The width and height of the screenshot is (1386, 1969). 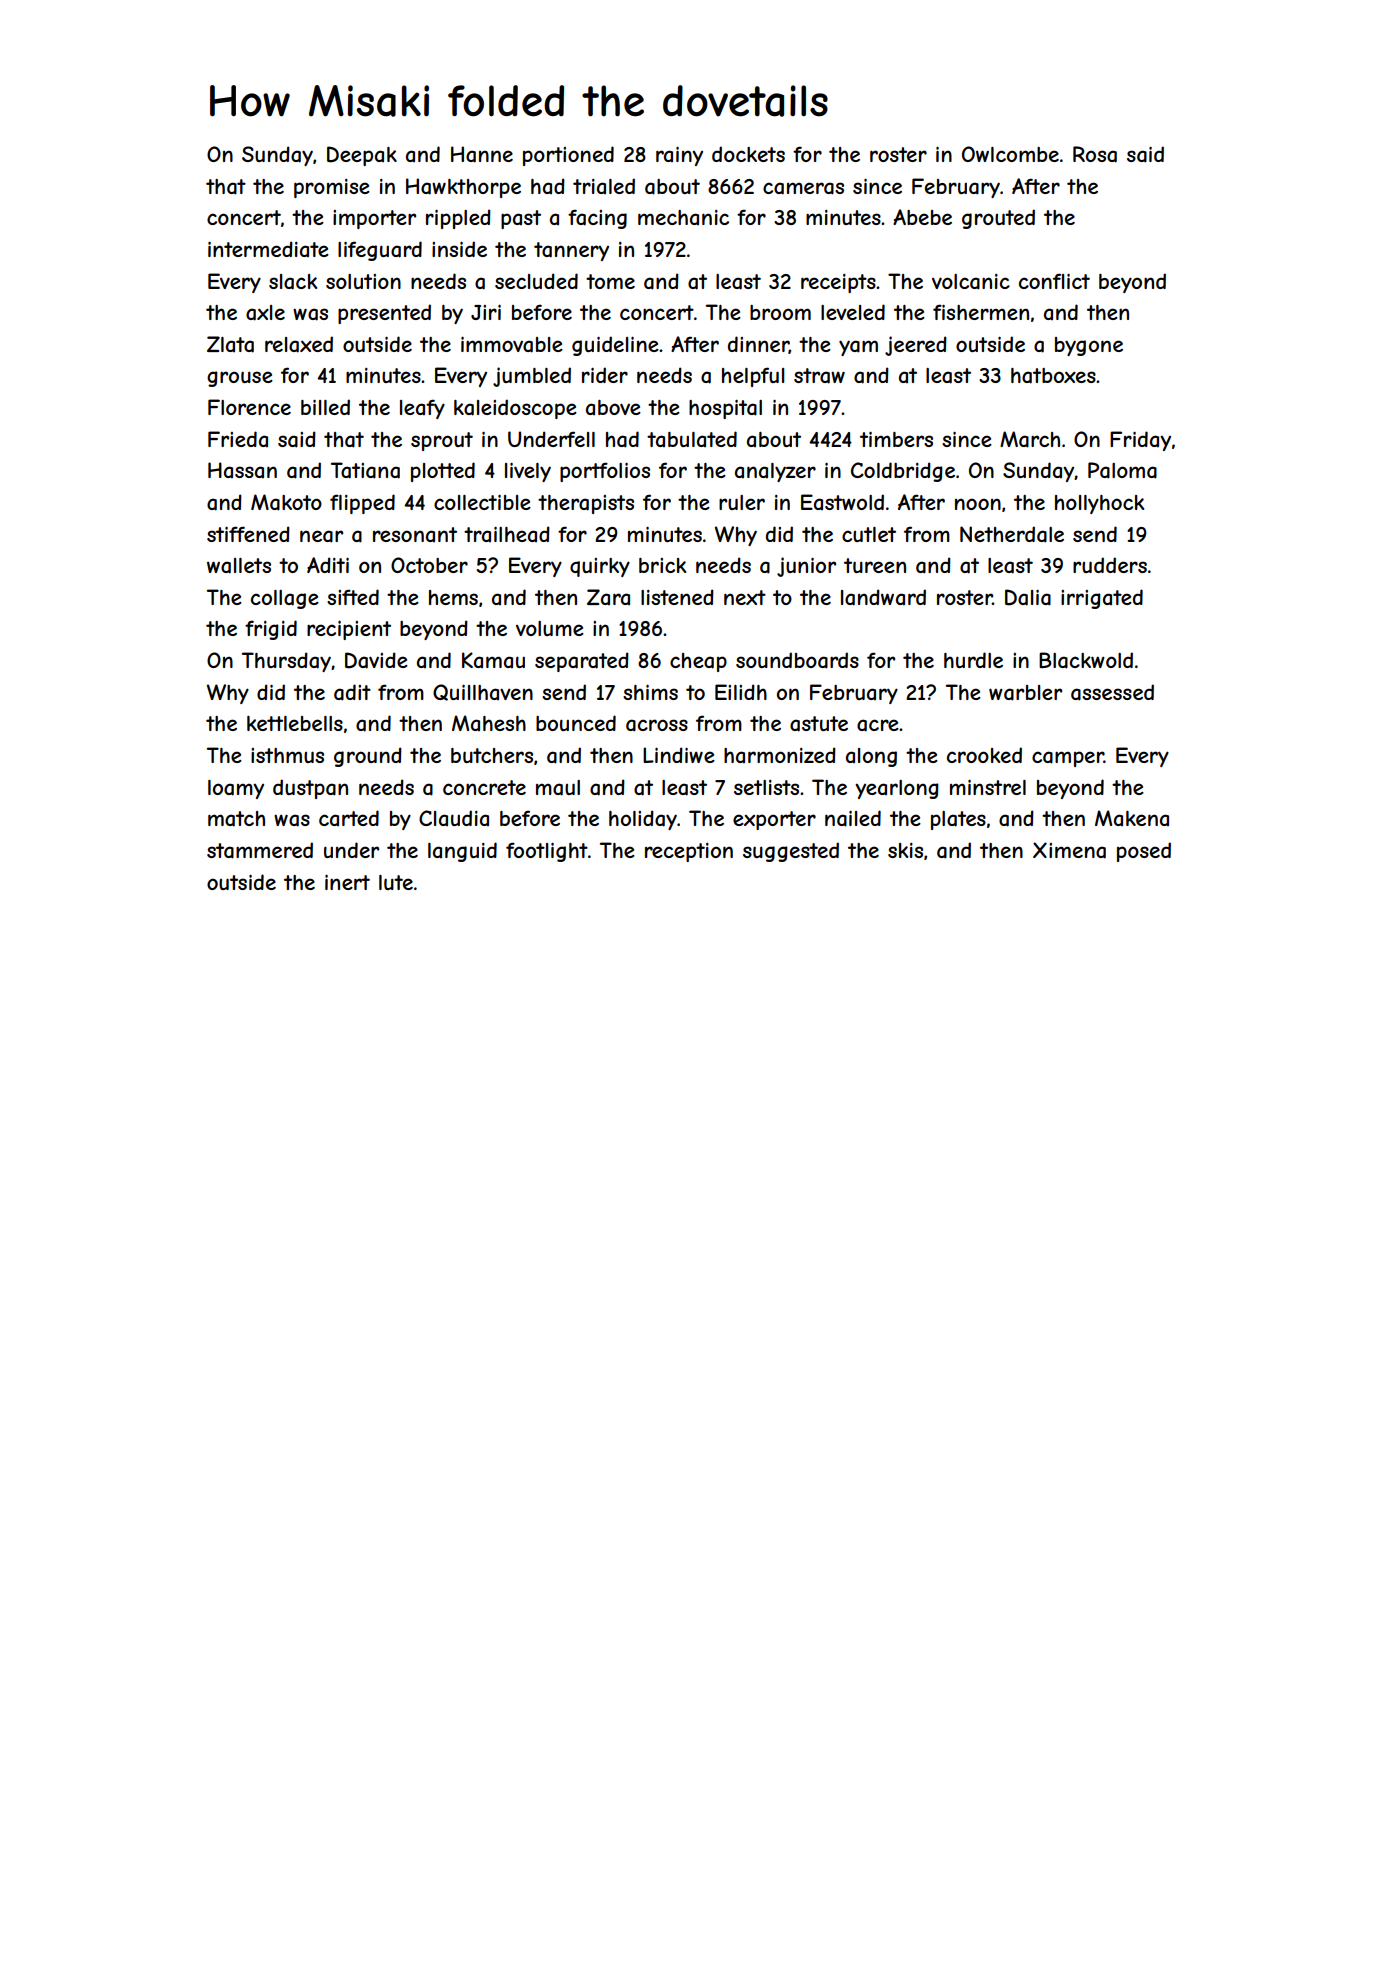 I want to click on rainy, so click(x=679, y=156).
